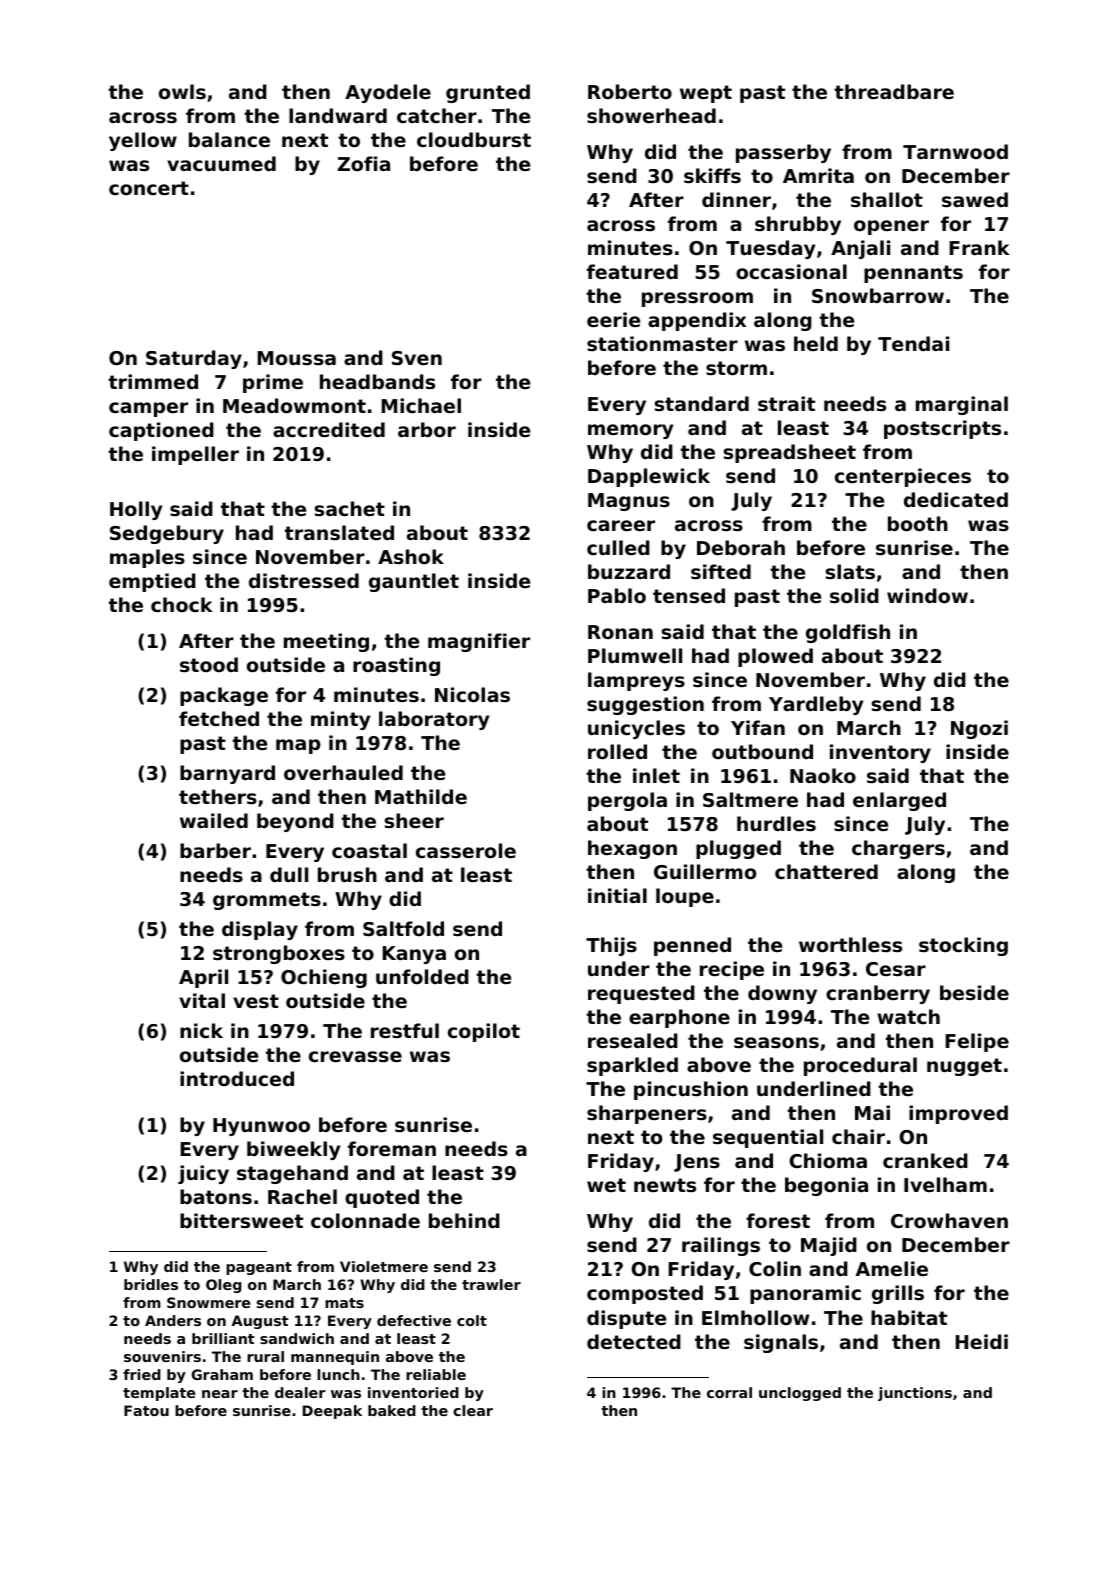  Describe the element at coordinates (800, 1394) in the document. I see `unclogged` at that location.
